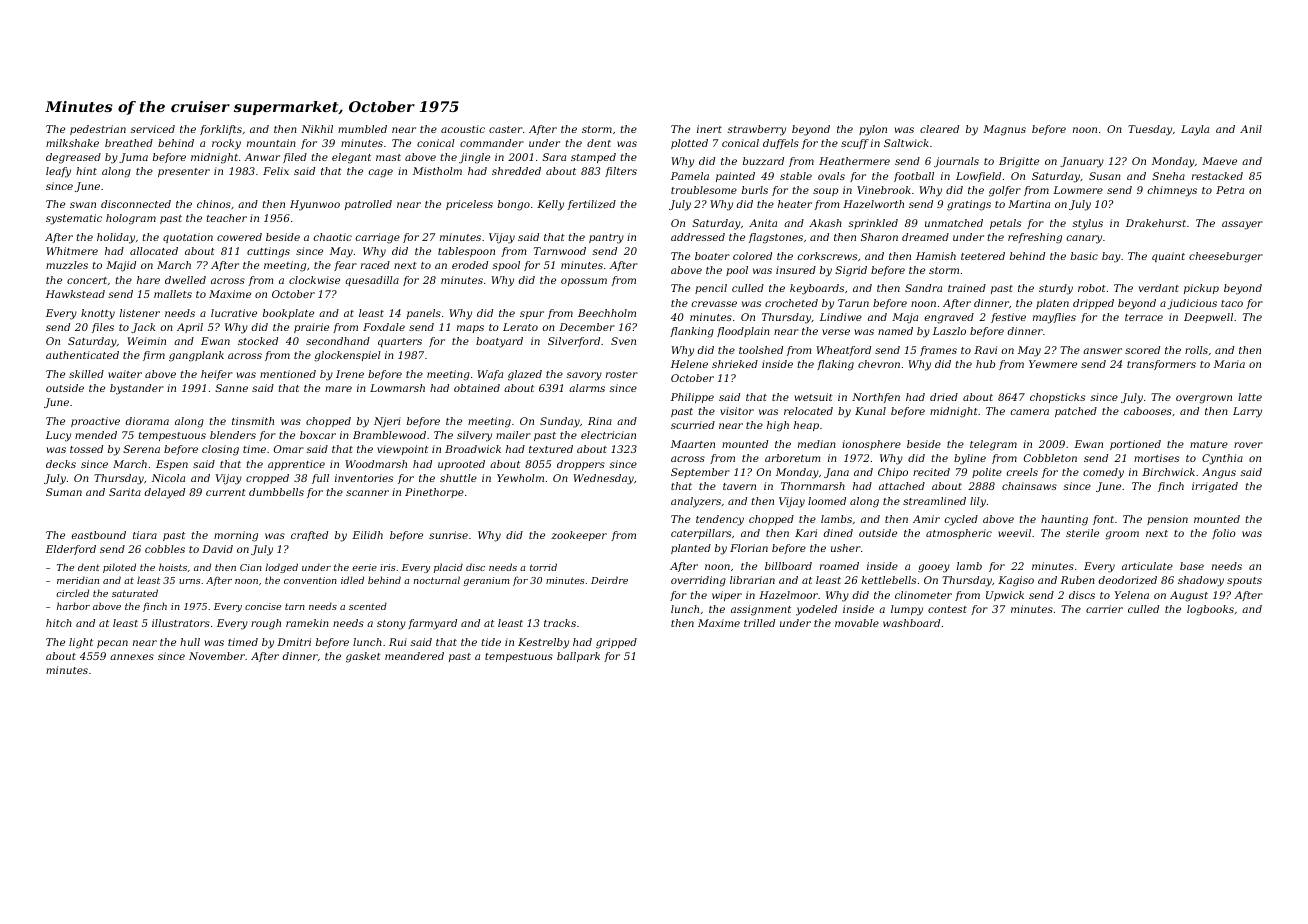  What do you see at coordinates (1168, 257) in the screenshot?
I see `quaint` at bounding box center [1168, 257].
